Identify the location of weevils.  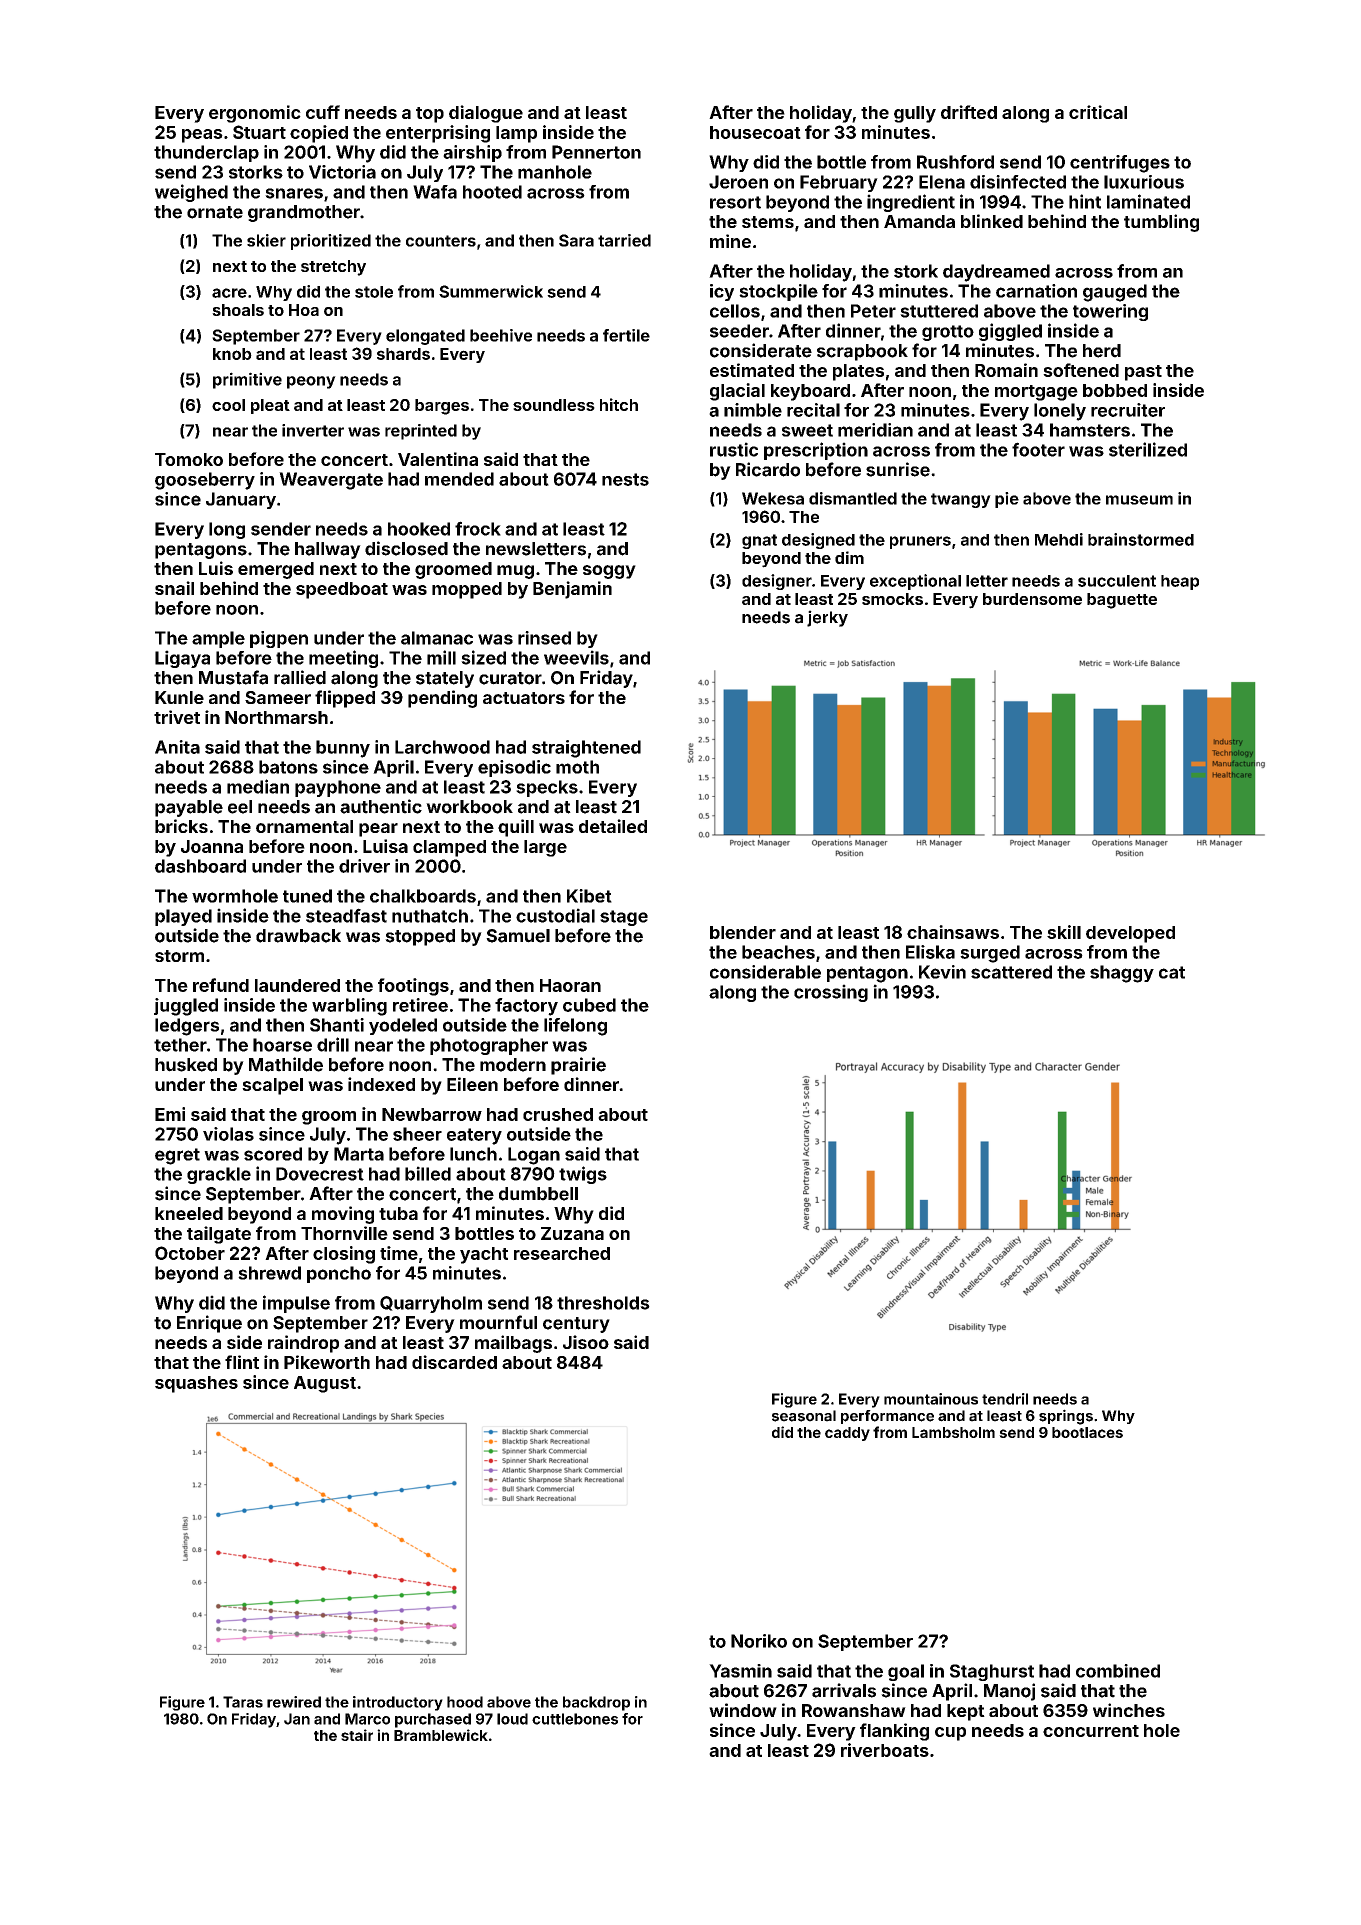
(576, 657).
